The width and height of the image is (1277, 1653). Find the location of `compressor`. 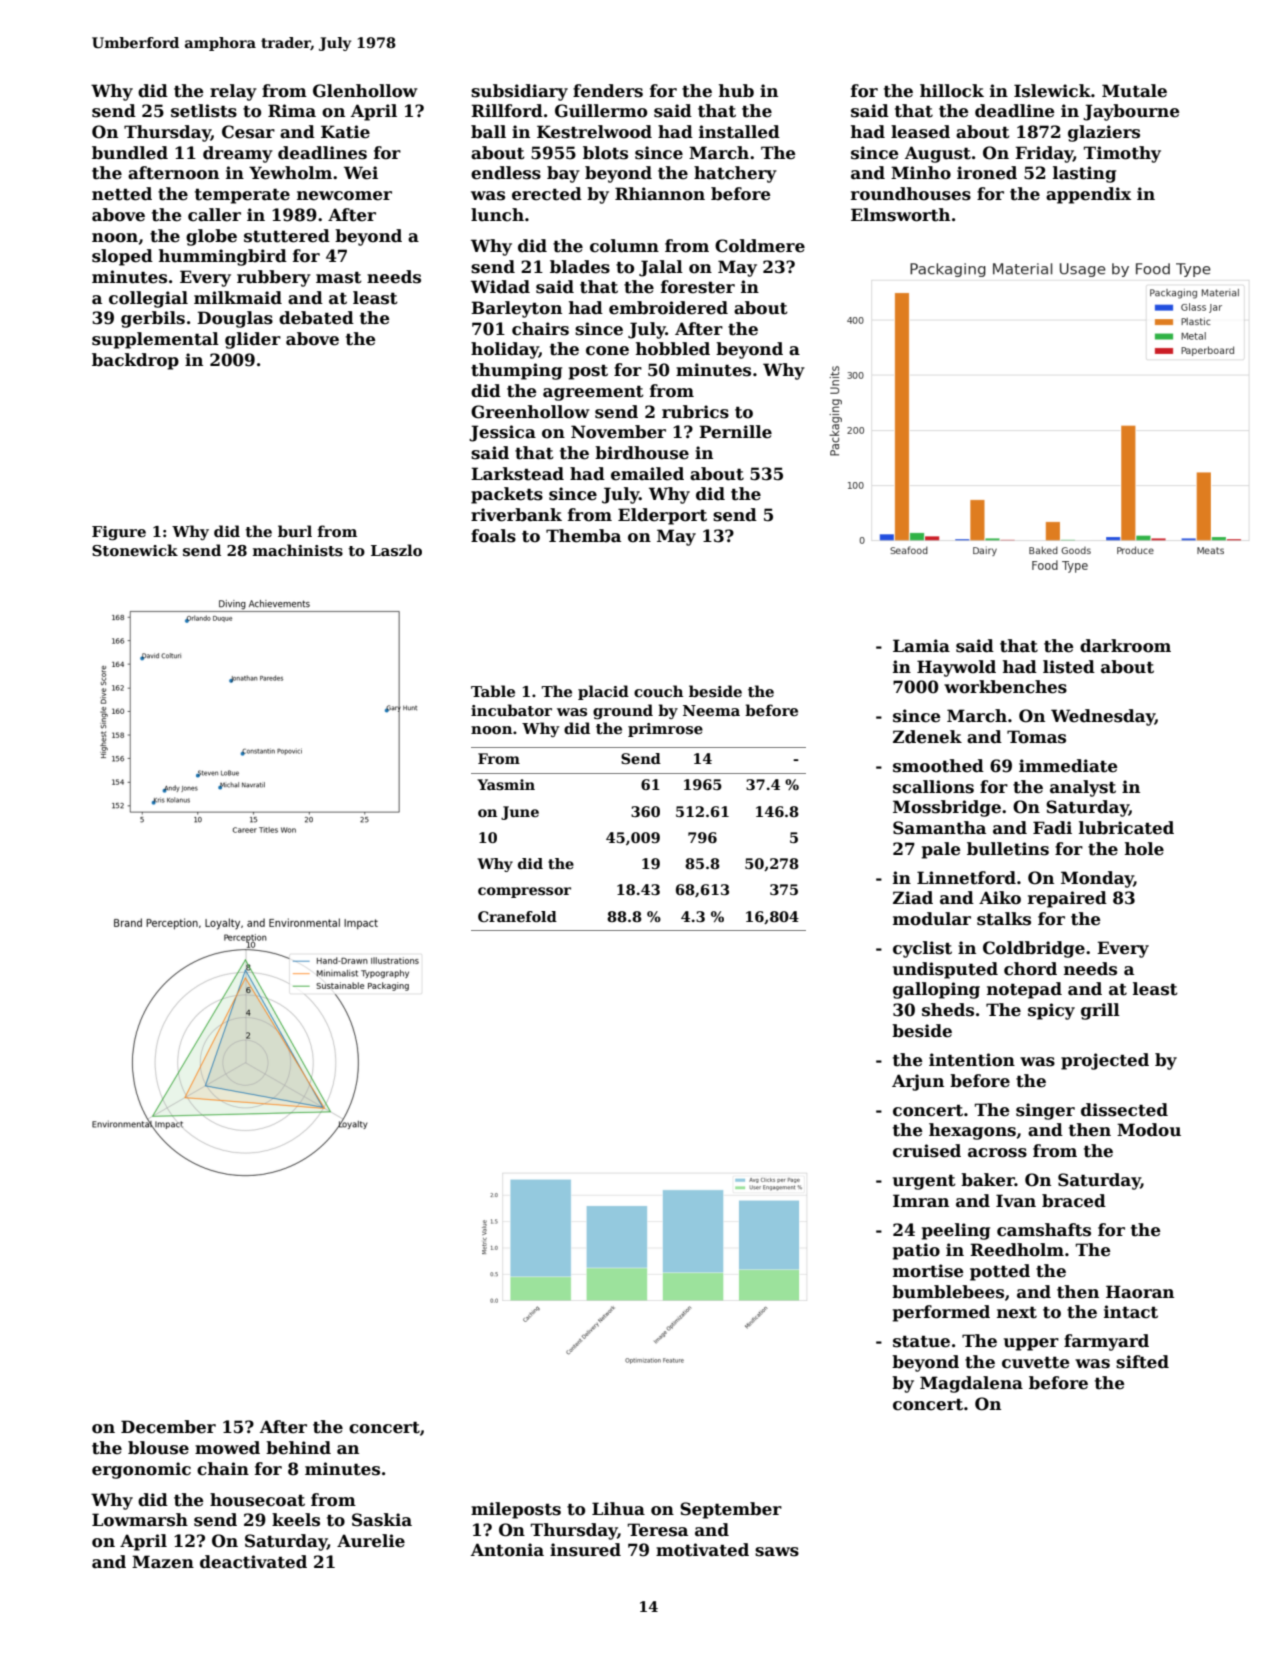

compressor is located at coordinates (524, 892).
